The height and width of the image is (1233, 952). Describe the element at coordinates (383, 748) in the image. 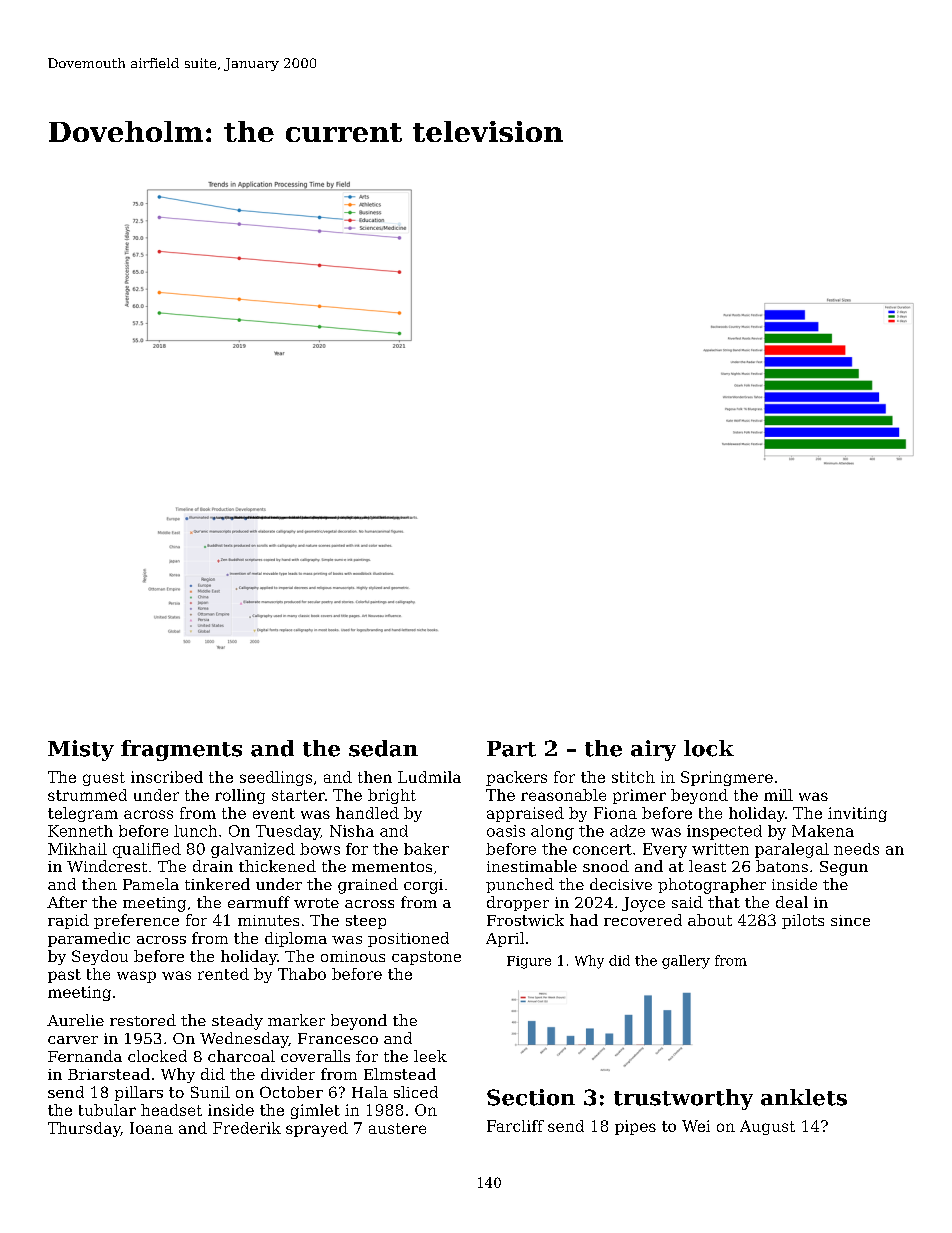

I see `sedan` at that location.
